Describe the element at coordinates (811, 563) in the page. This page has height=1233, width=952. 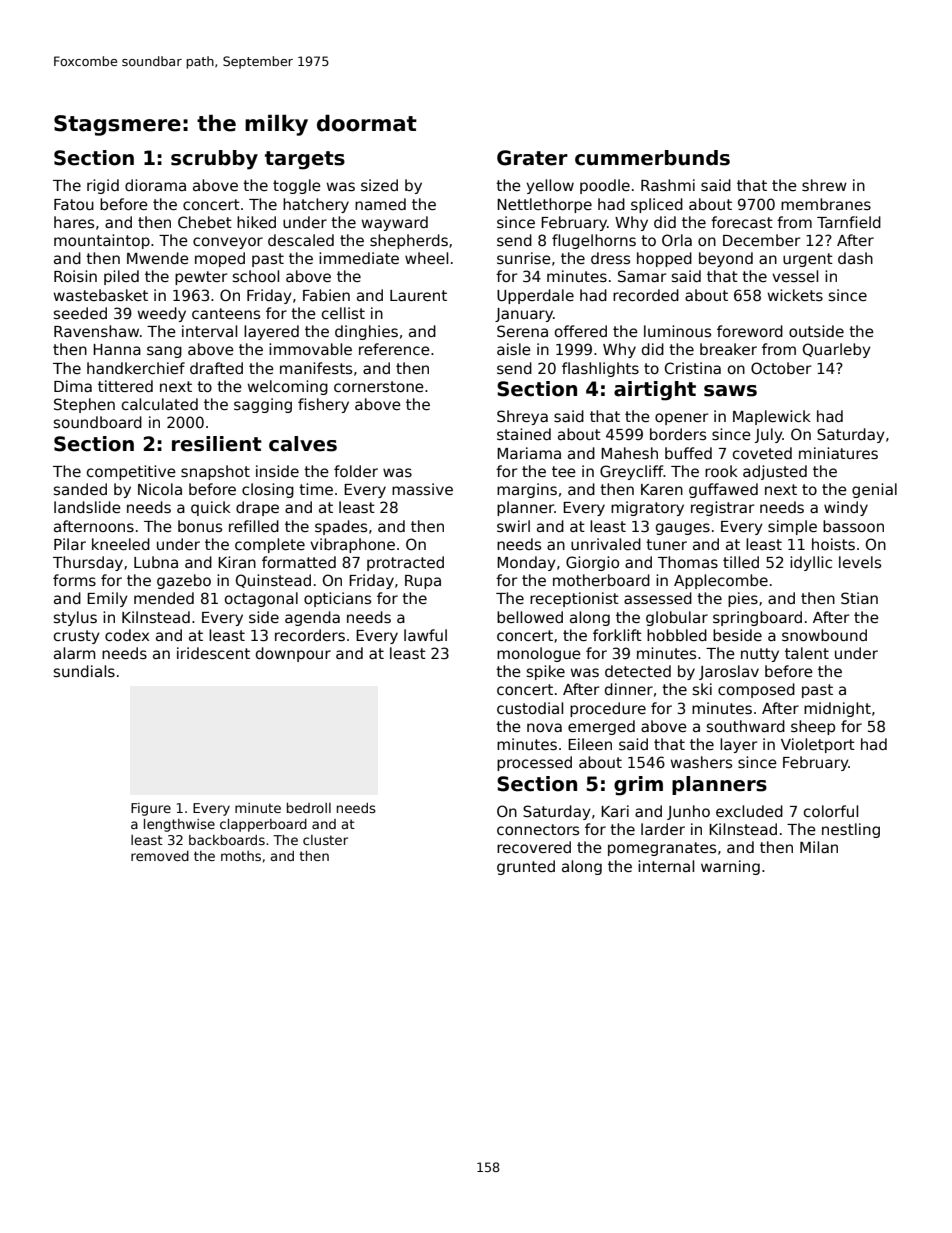
I see `idyllic` at that location.
